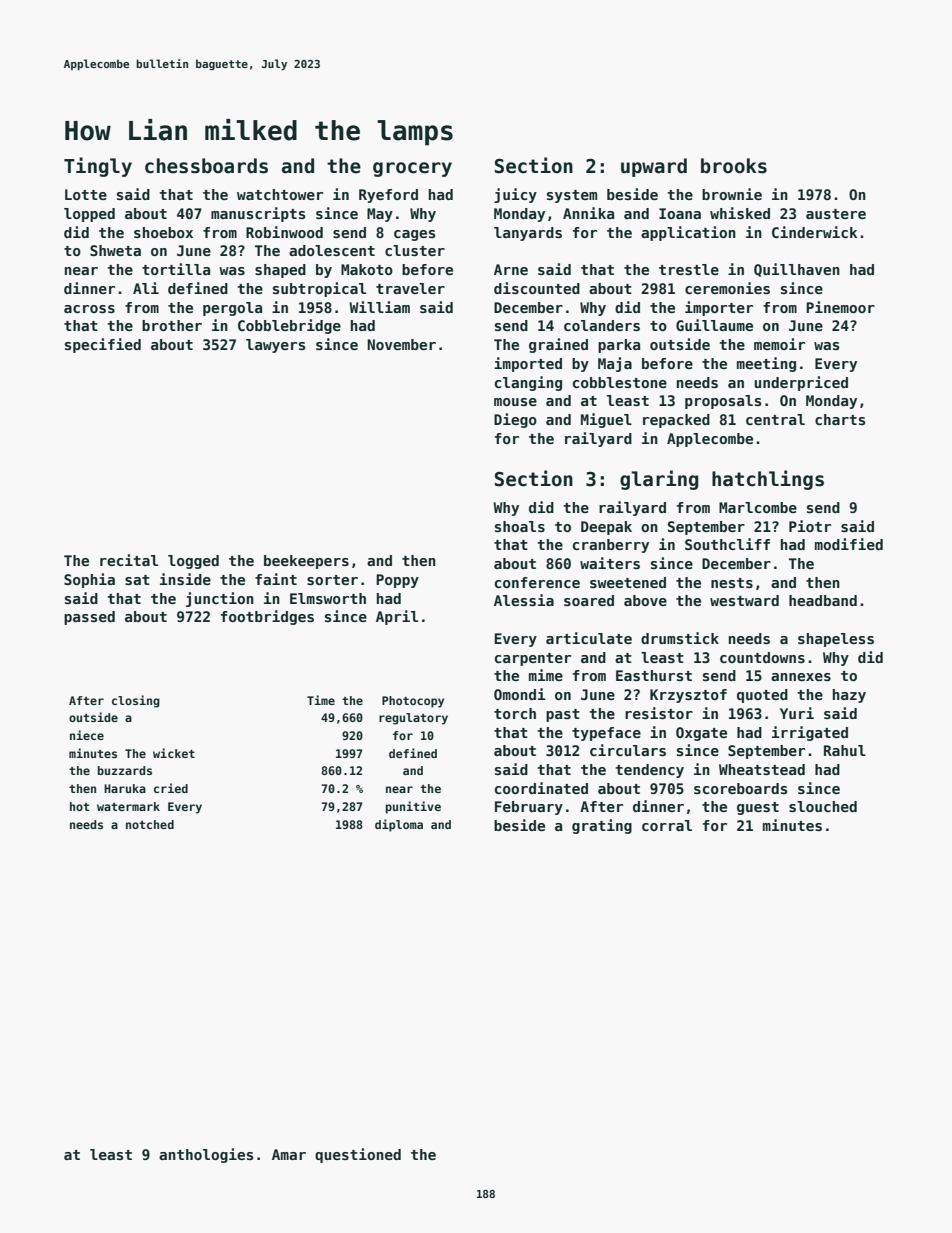  Describe the element at coordinates (413, 807) in the screenshot. I see `punitive` at that location.
